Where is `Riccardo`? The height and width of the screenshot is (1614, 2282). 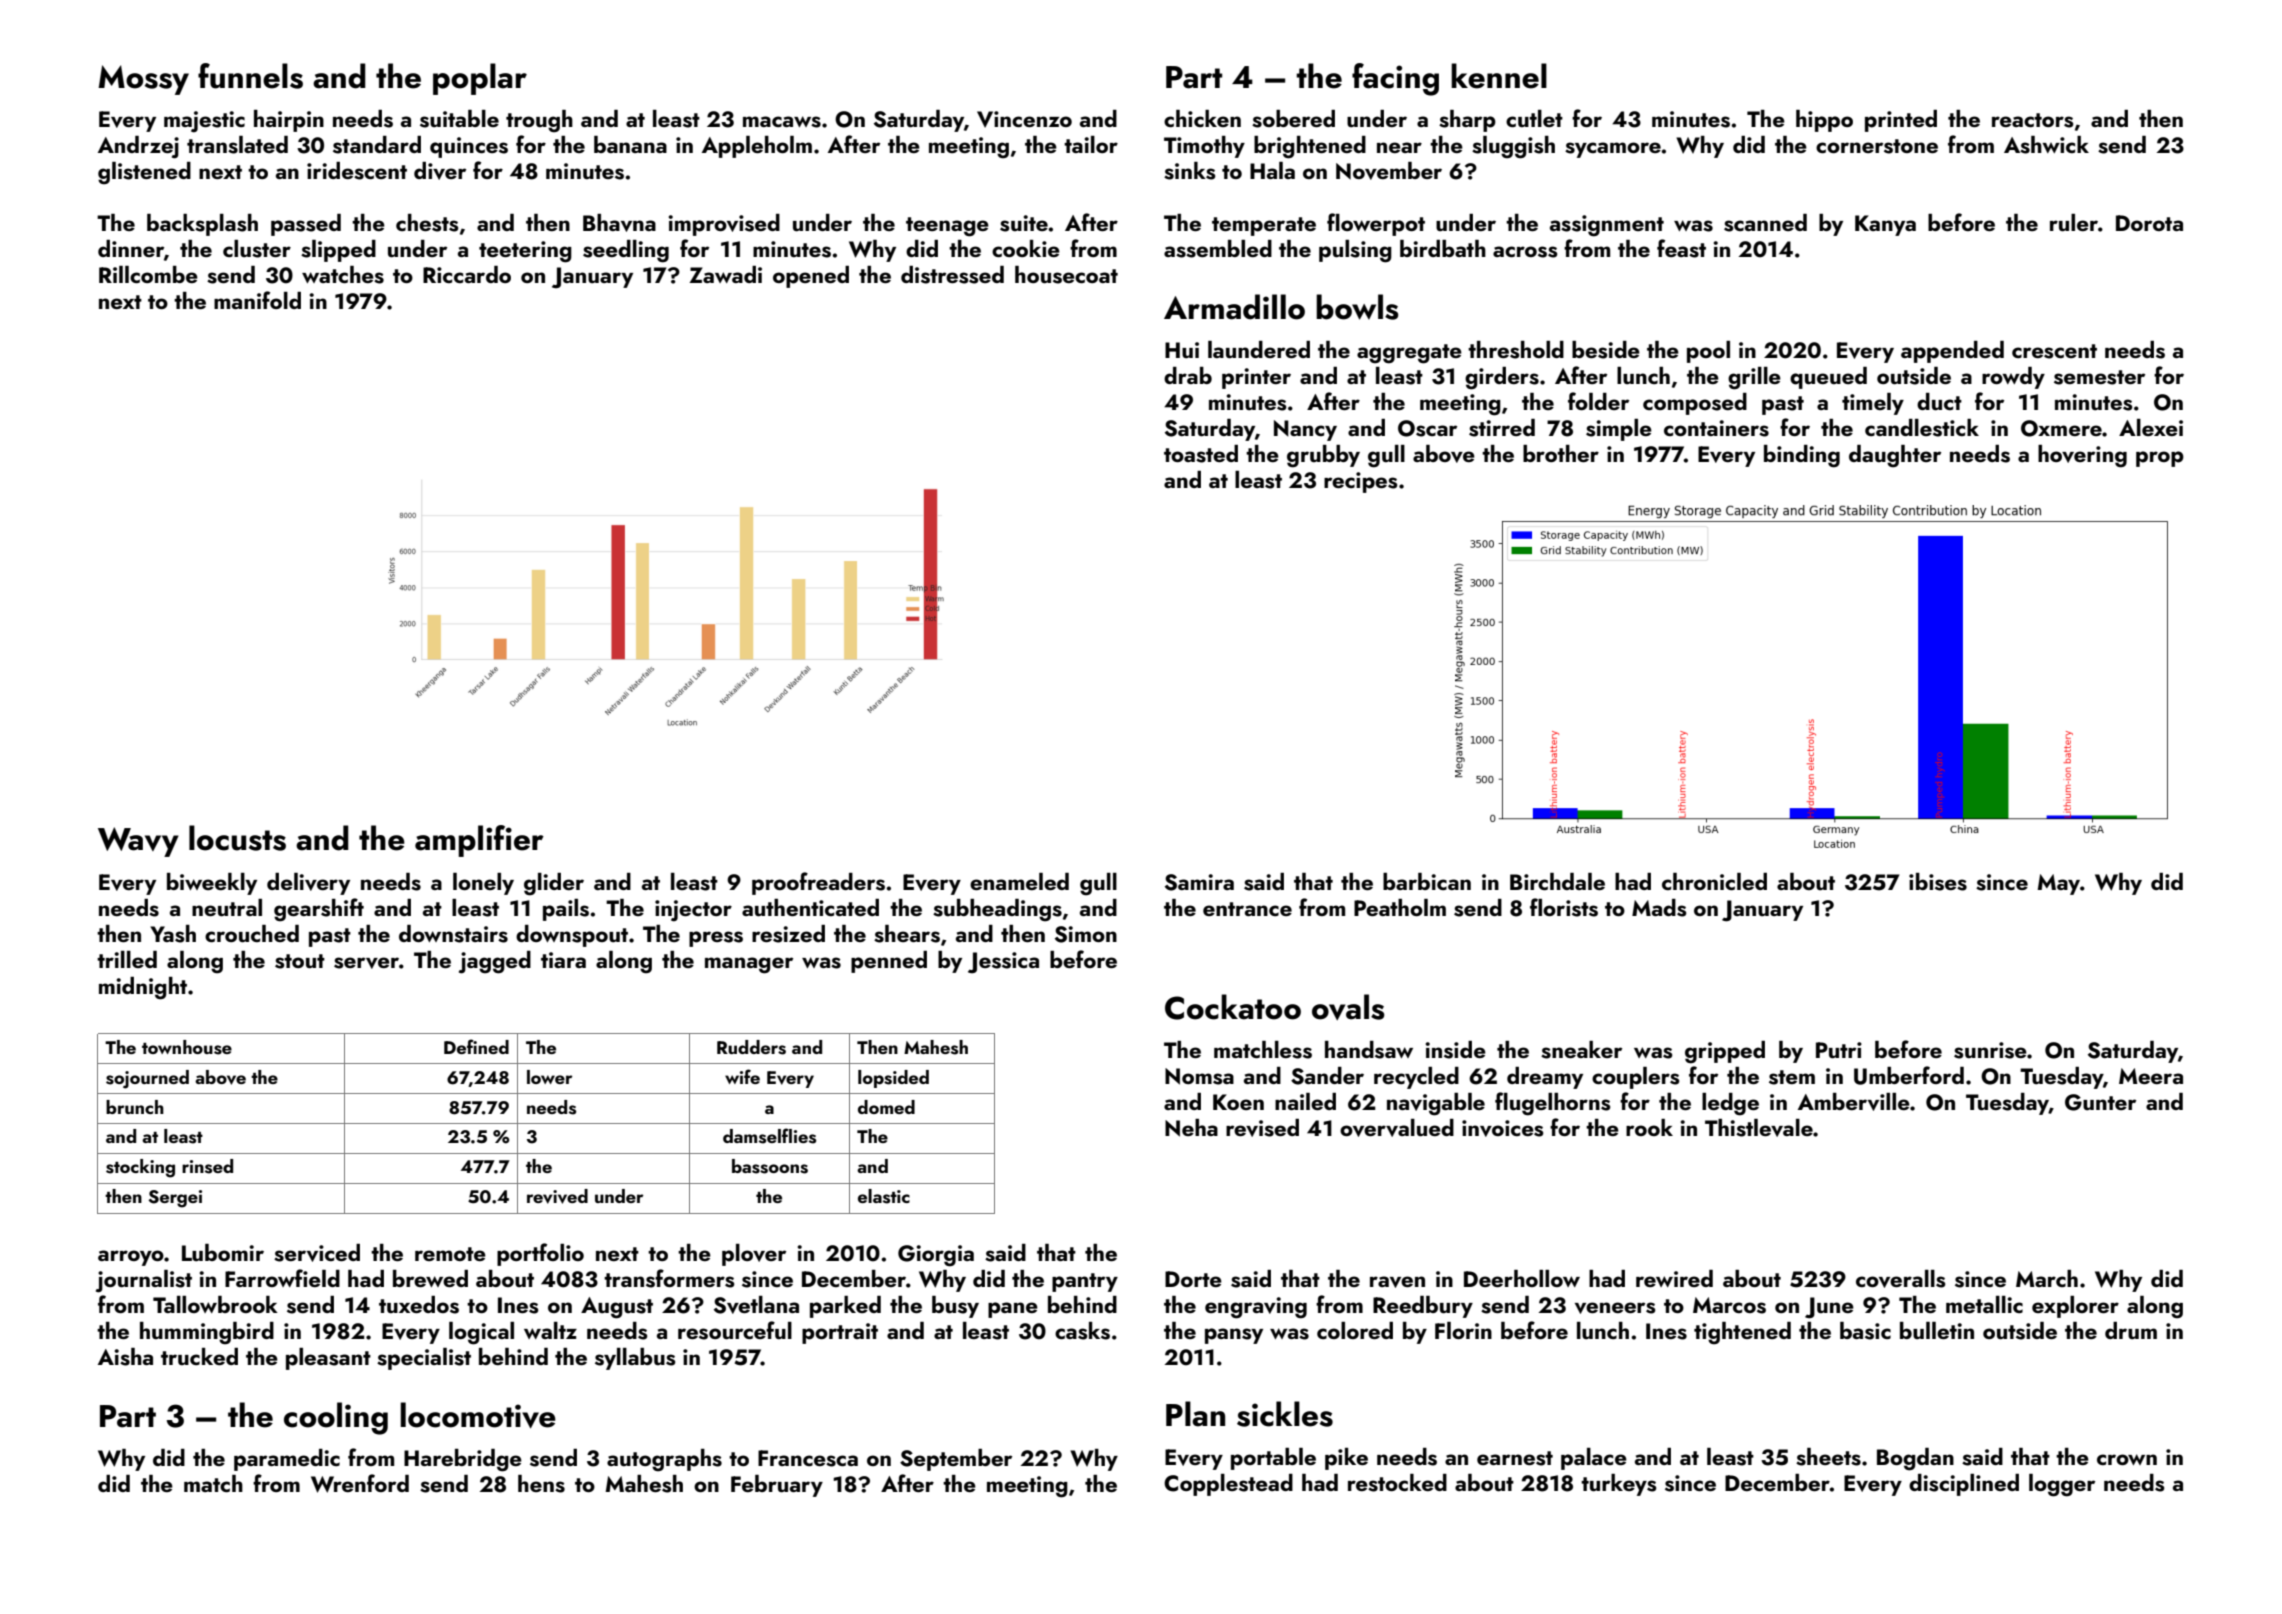
Riccardo is located at coordinates (467, 274).
